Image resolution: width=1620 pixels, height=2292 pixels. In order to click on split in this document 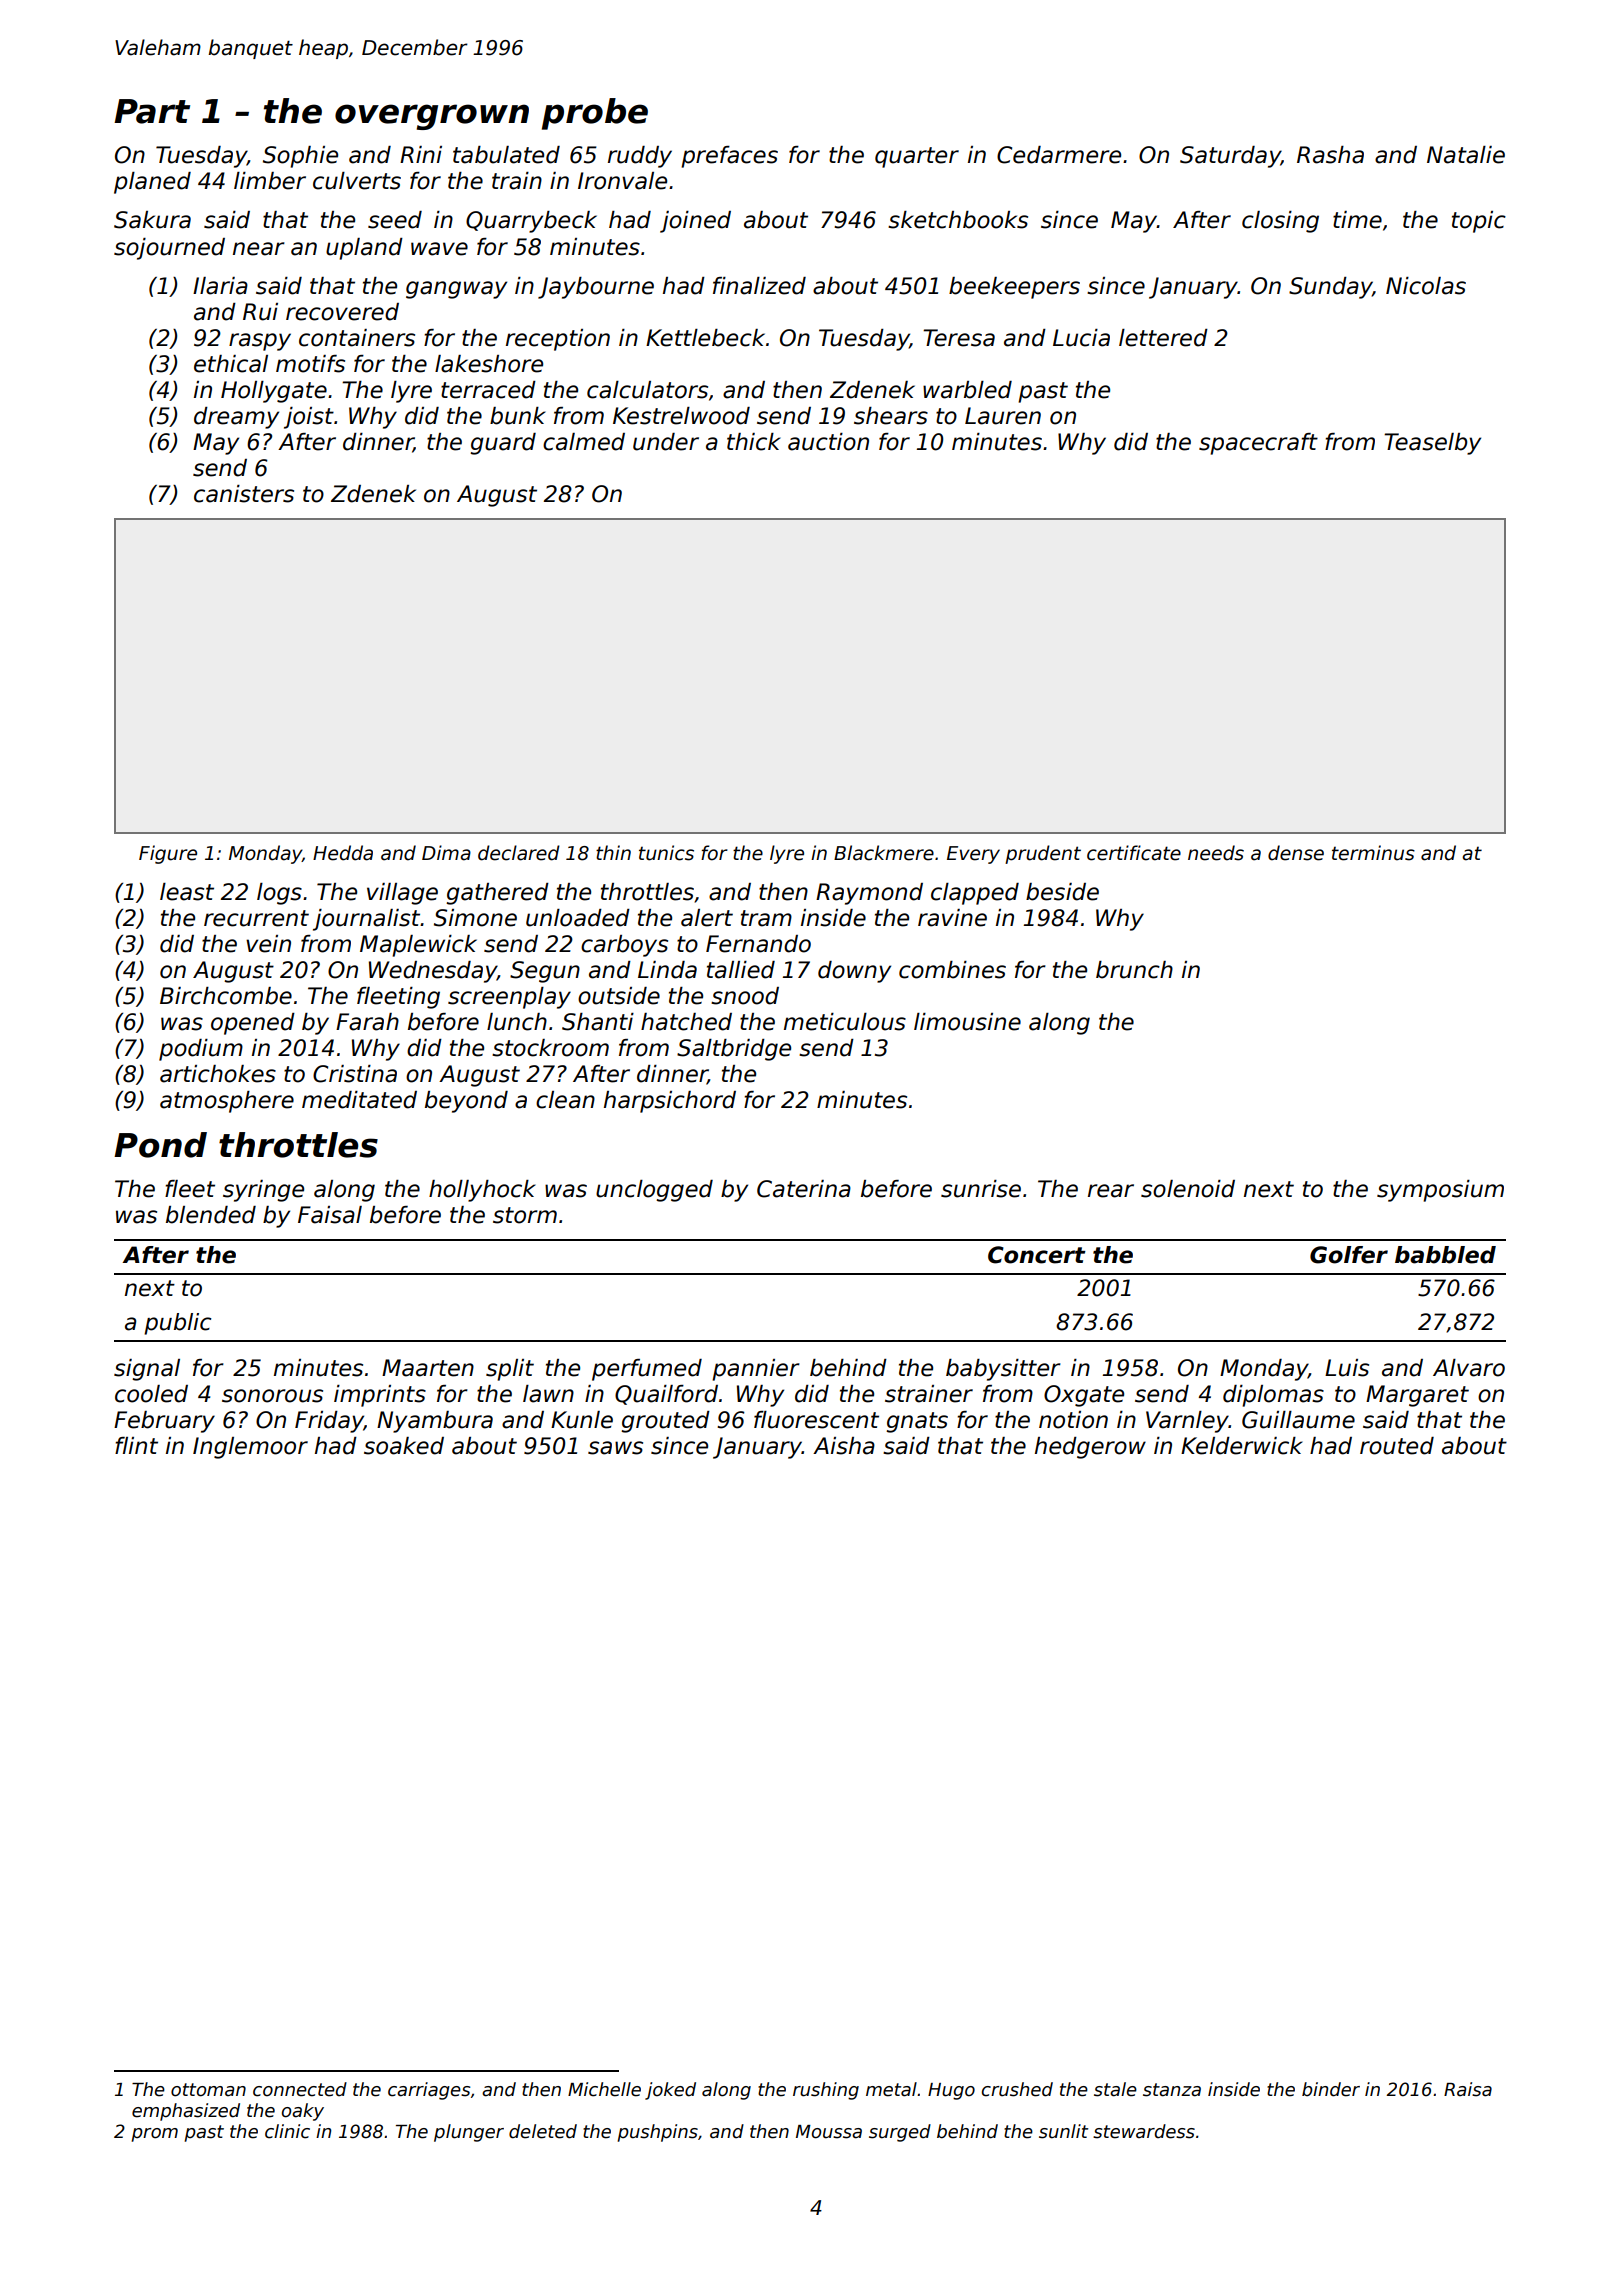, I will do `click(510, 1370)`.
